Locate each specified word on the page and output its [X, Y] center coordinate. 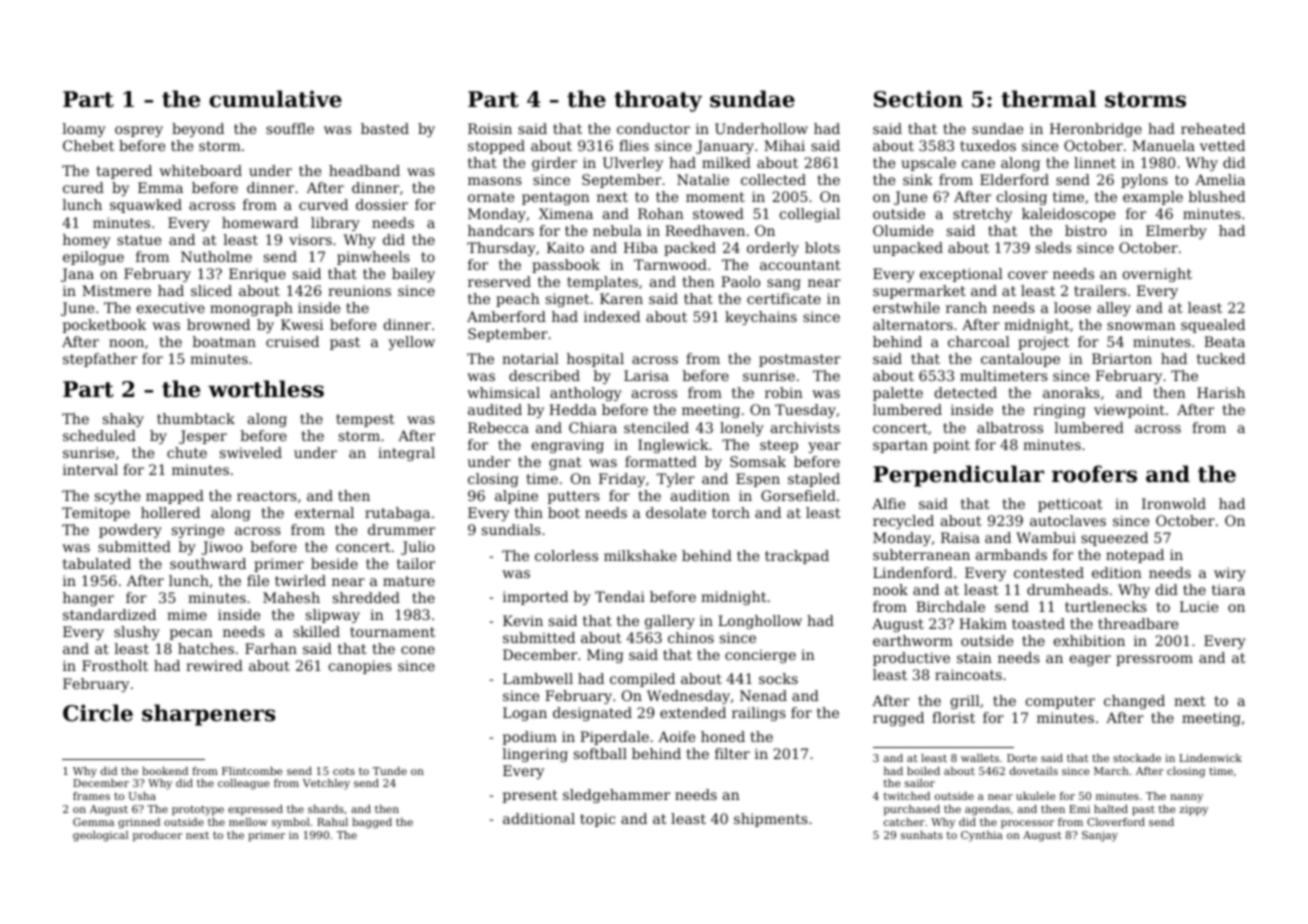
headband [364, 170]
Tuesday [805, 411]
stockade [1137, 758]
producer [157, 836]
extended [693, 712]
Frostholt [115, 665]
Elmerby [1176, 232]
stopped [496, 147]
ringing [1059, 411]
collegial [810, 215]
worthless [266, 389]
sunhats [922, 835]
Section [918, 99]
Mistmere [116, 290]
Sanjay [1100, 836]
